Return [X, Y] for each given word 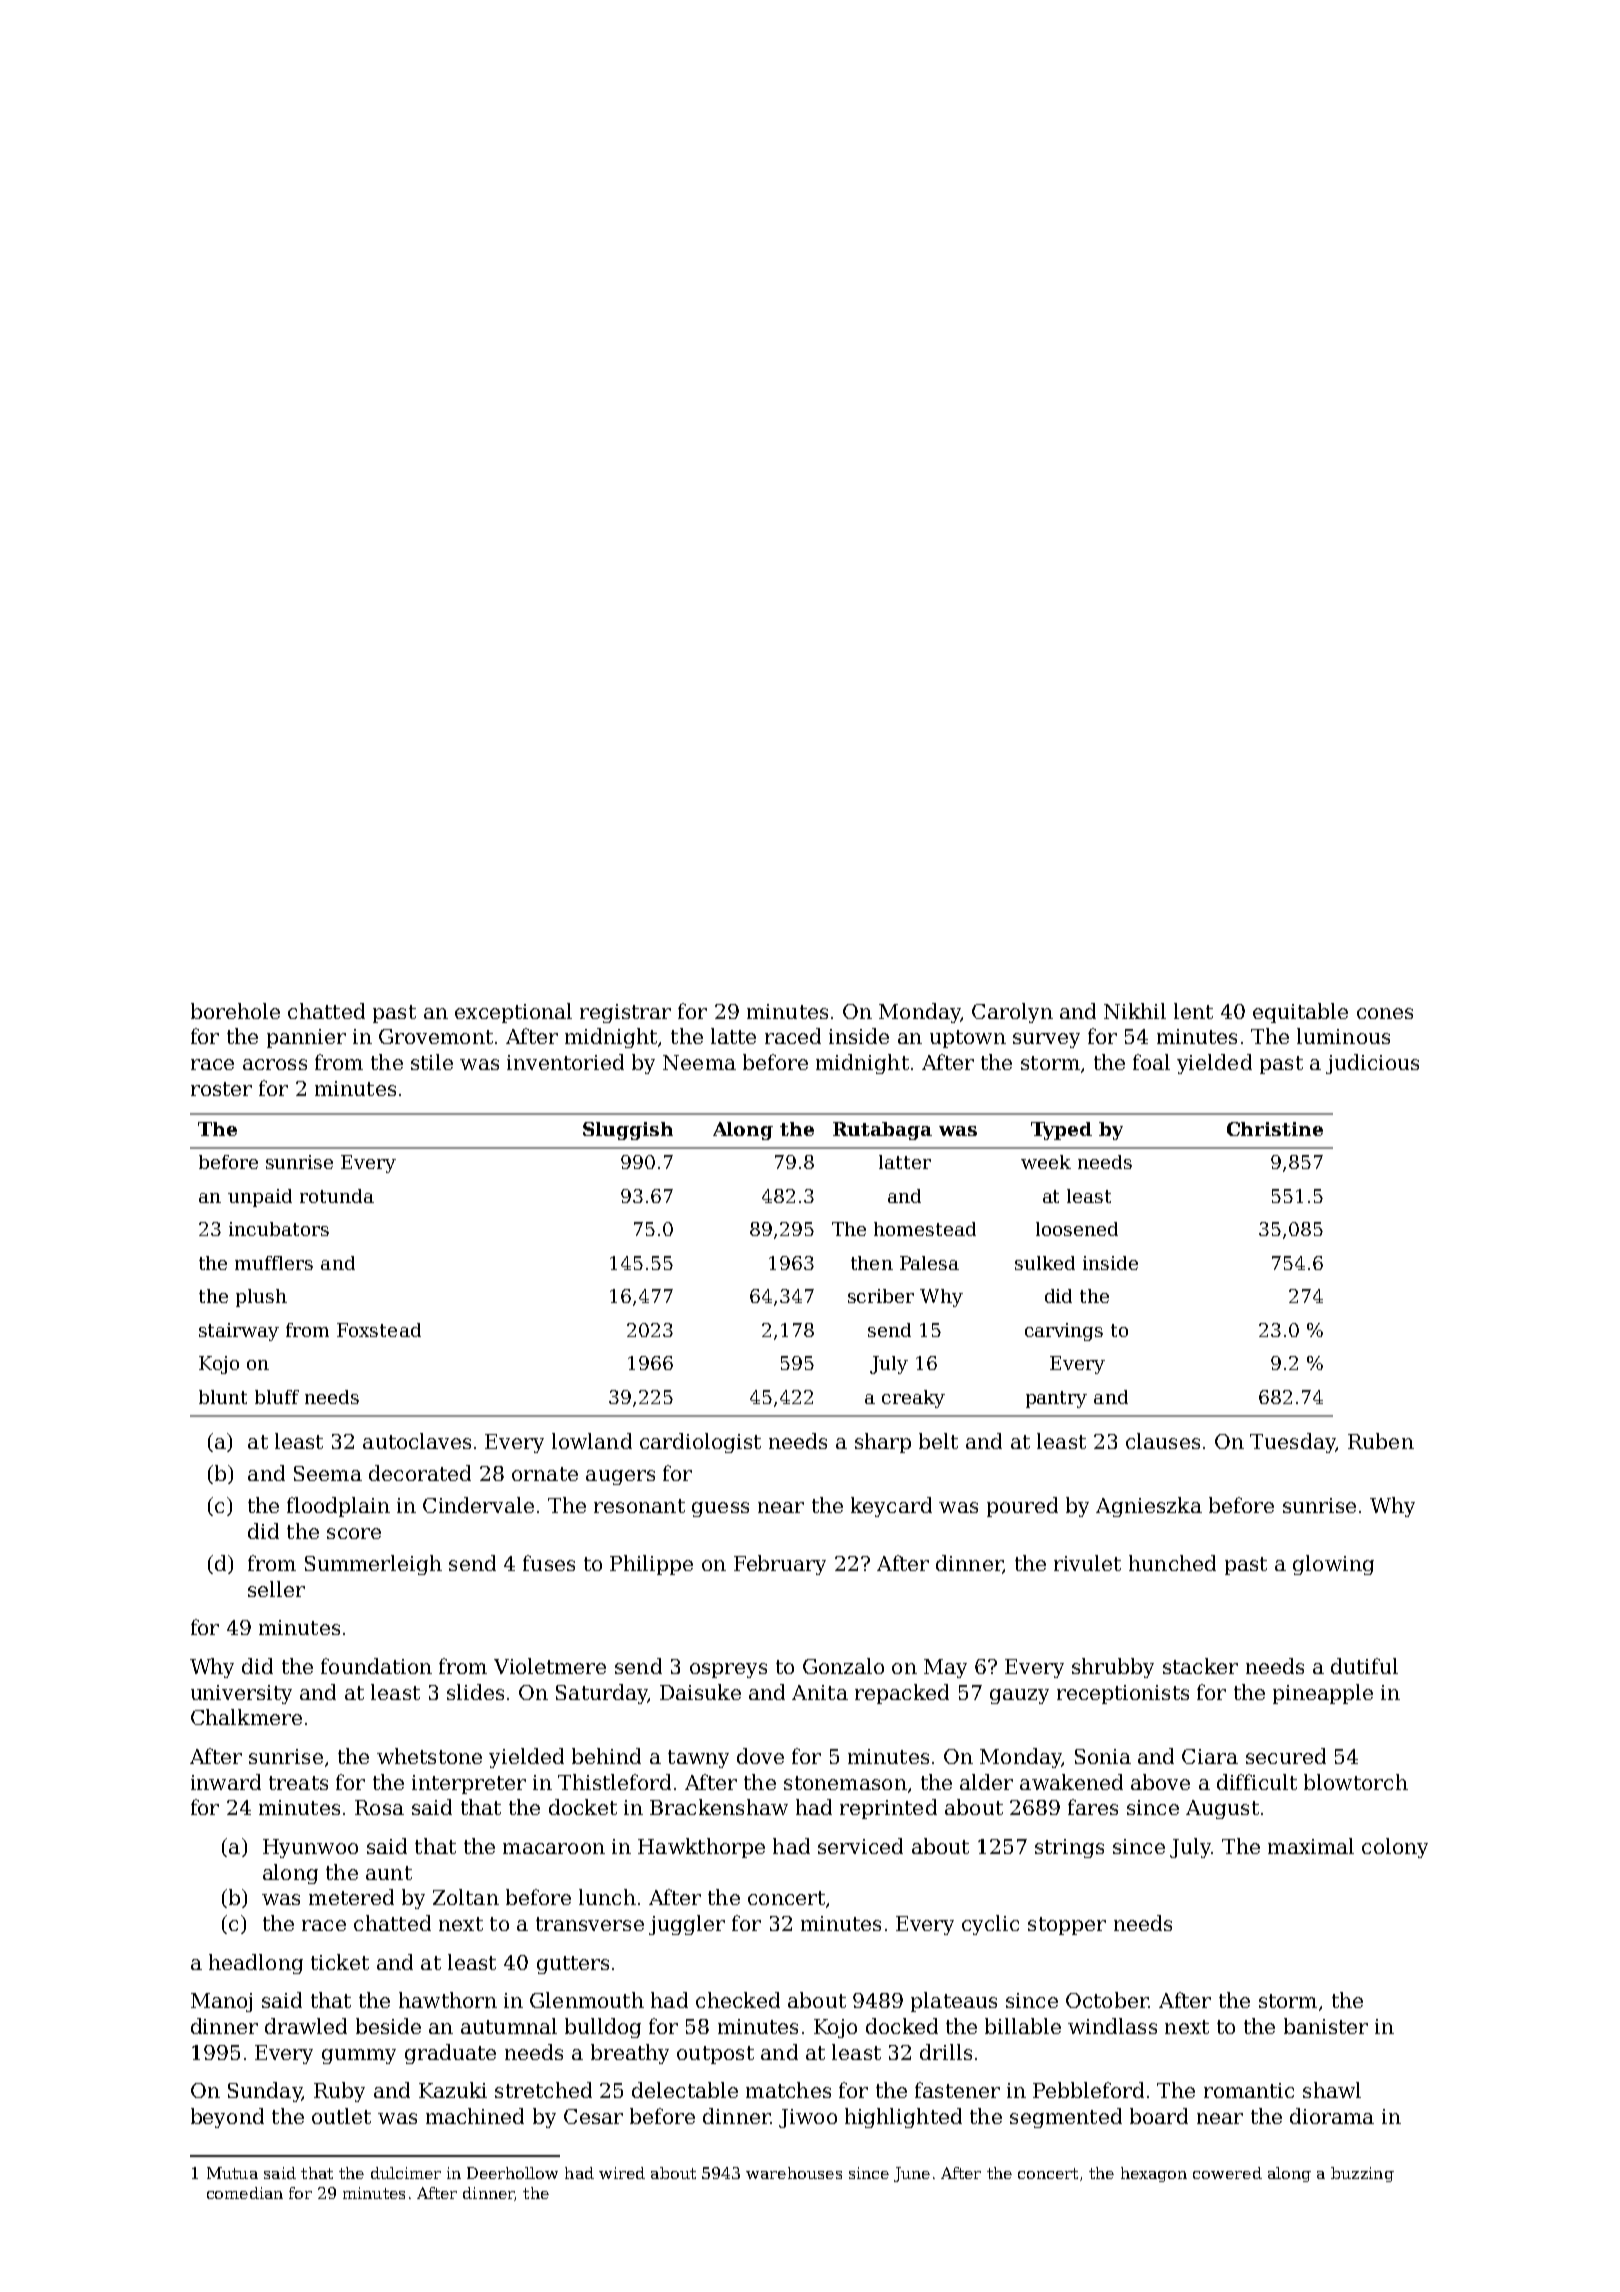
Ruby [339, 2092]
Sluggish [628, 1131]
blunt [223, 1397]
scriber [881, 1296]
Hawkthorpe [701, 1848]
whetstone [429, 1756]
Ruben [1381, 1441]
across [275, 1064]
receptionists [1123, 1694]
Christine [1275, 1129]
